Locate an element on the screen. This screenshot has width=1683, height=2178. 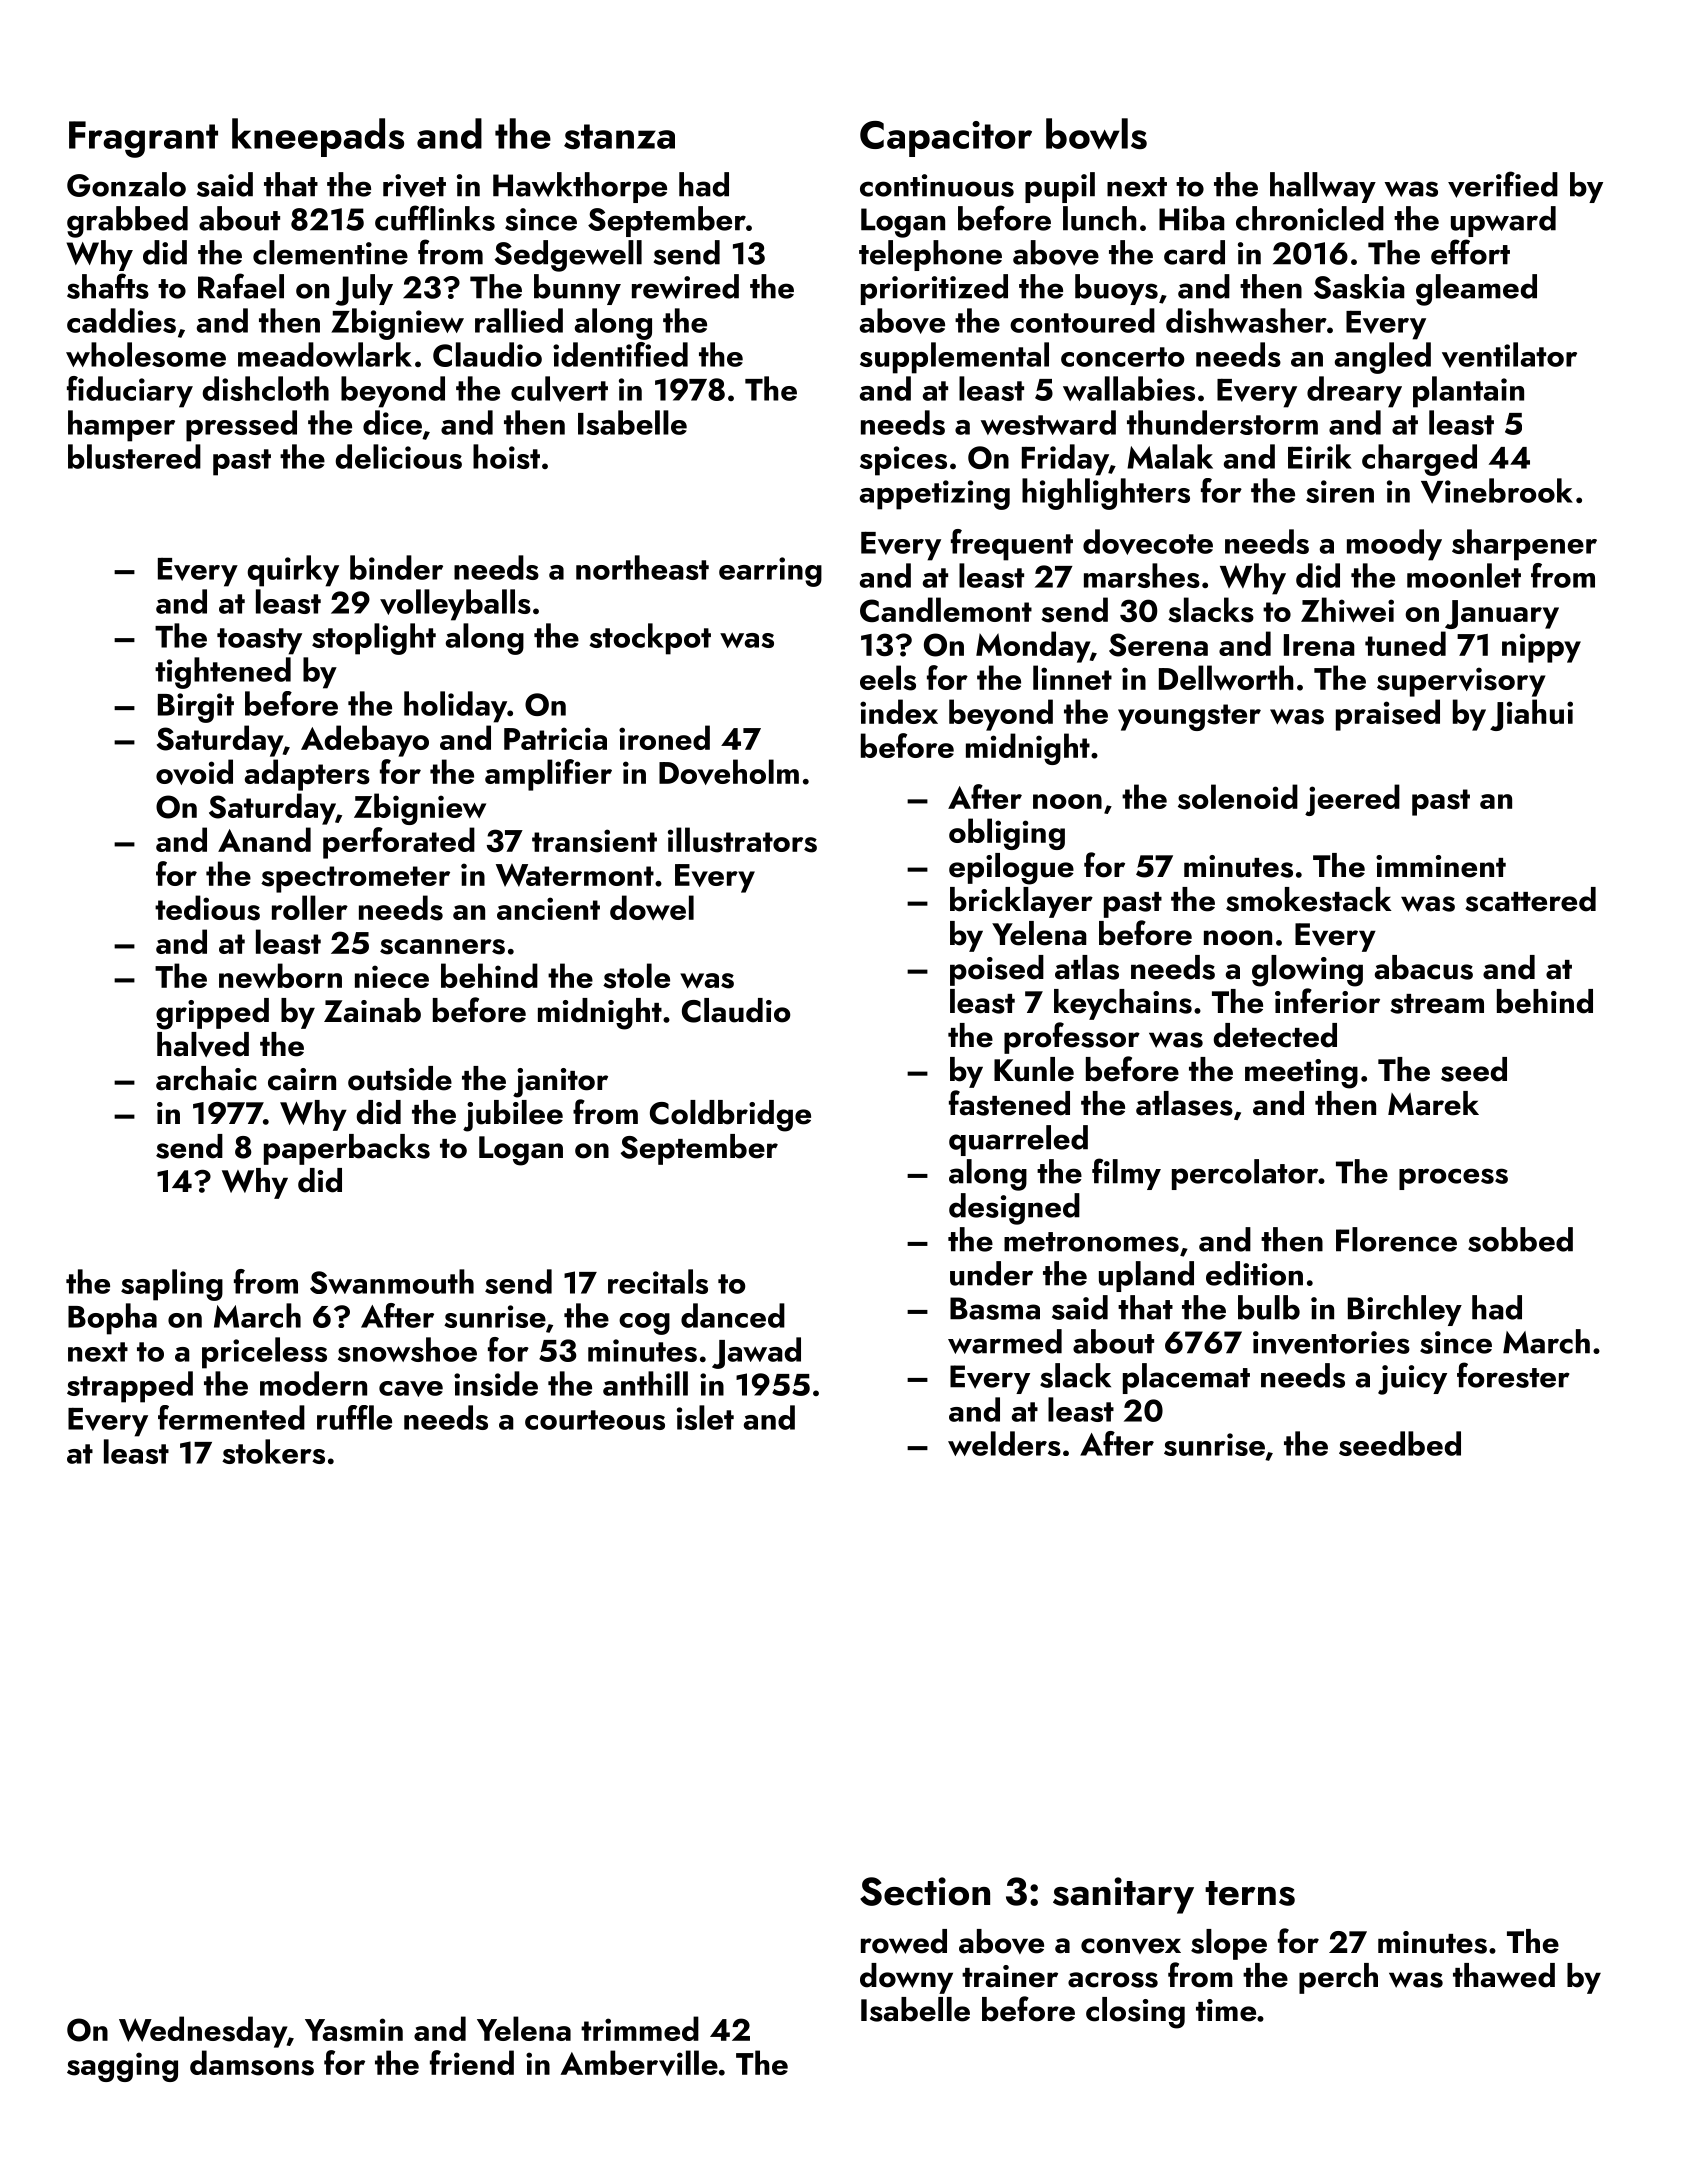
stanza is located at coordinates (619, 136).
